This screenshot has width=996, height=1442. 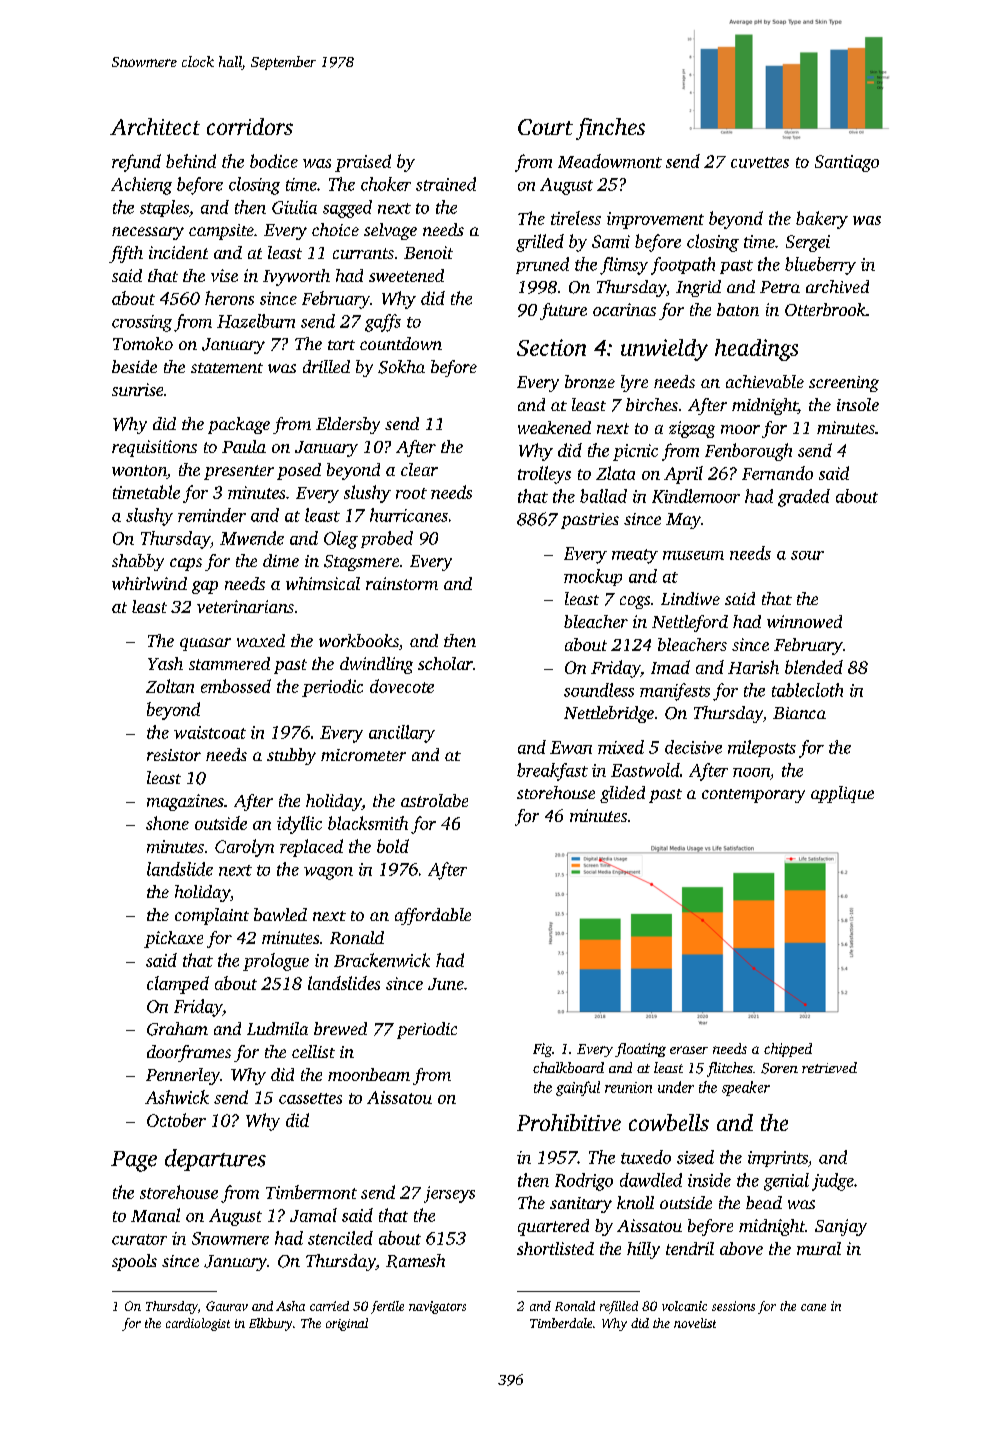 I want to click on fifth, so click(x=126, y=254).
